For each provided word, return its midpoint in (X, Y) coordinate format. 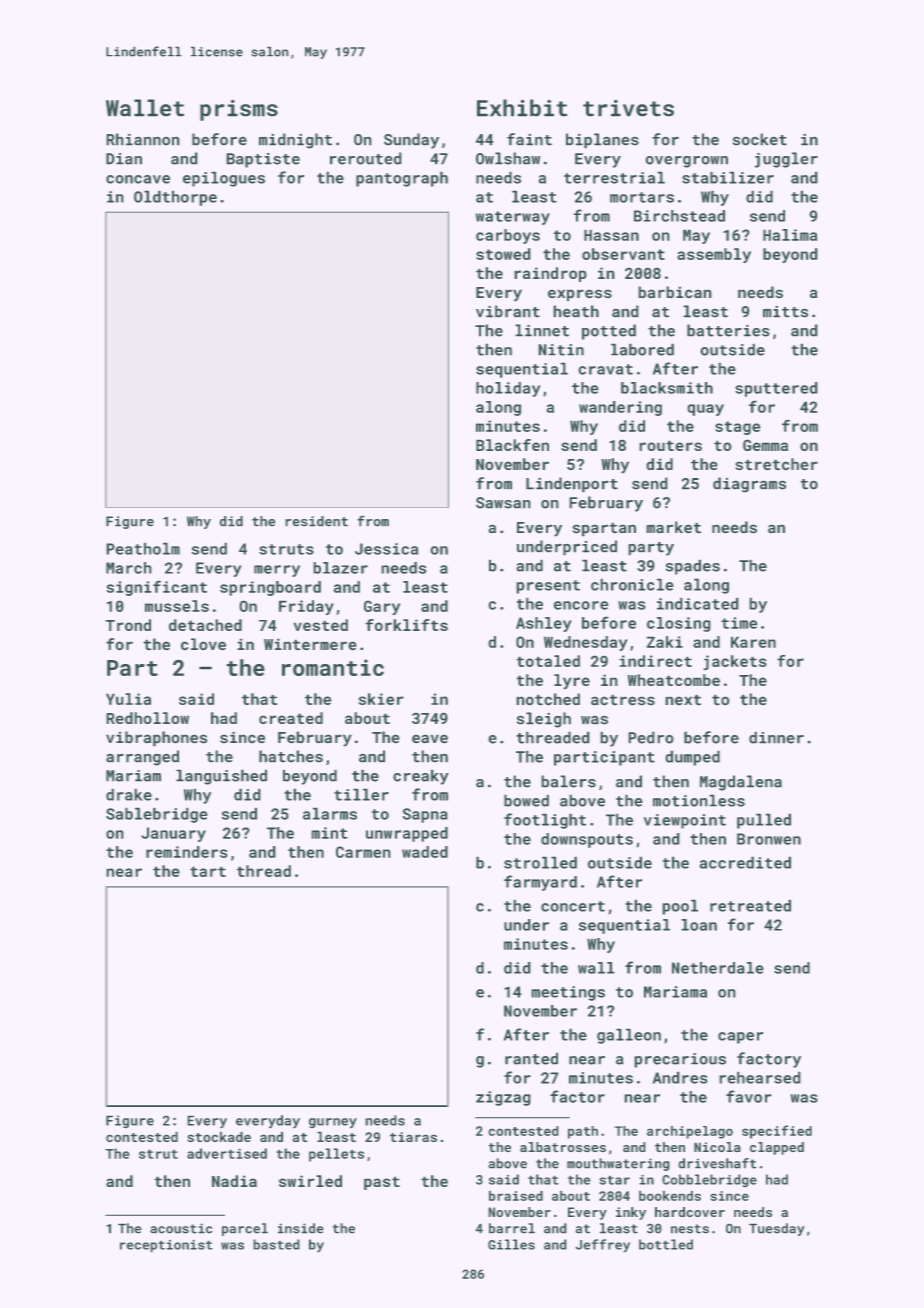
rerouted (365, 158)
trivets (628, 108)
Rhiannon (143, 139)
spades (693, 567)
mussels (177, 606)
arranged (142, 758)
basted (276, 1244)
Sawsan (503, 503)
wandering (620, 408)
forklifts (407, 625)
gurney (333, 1123)
